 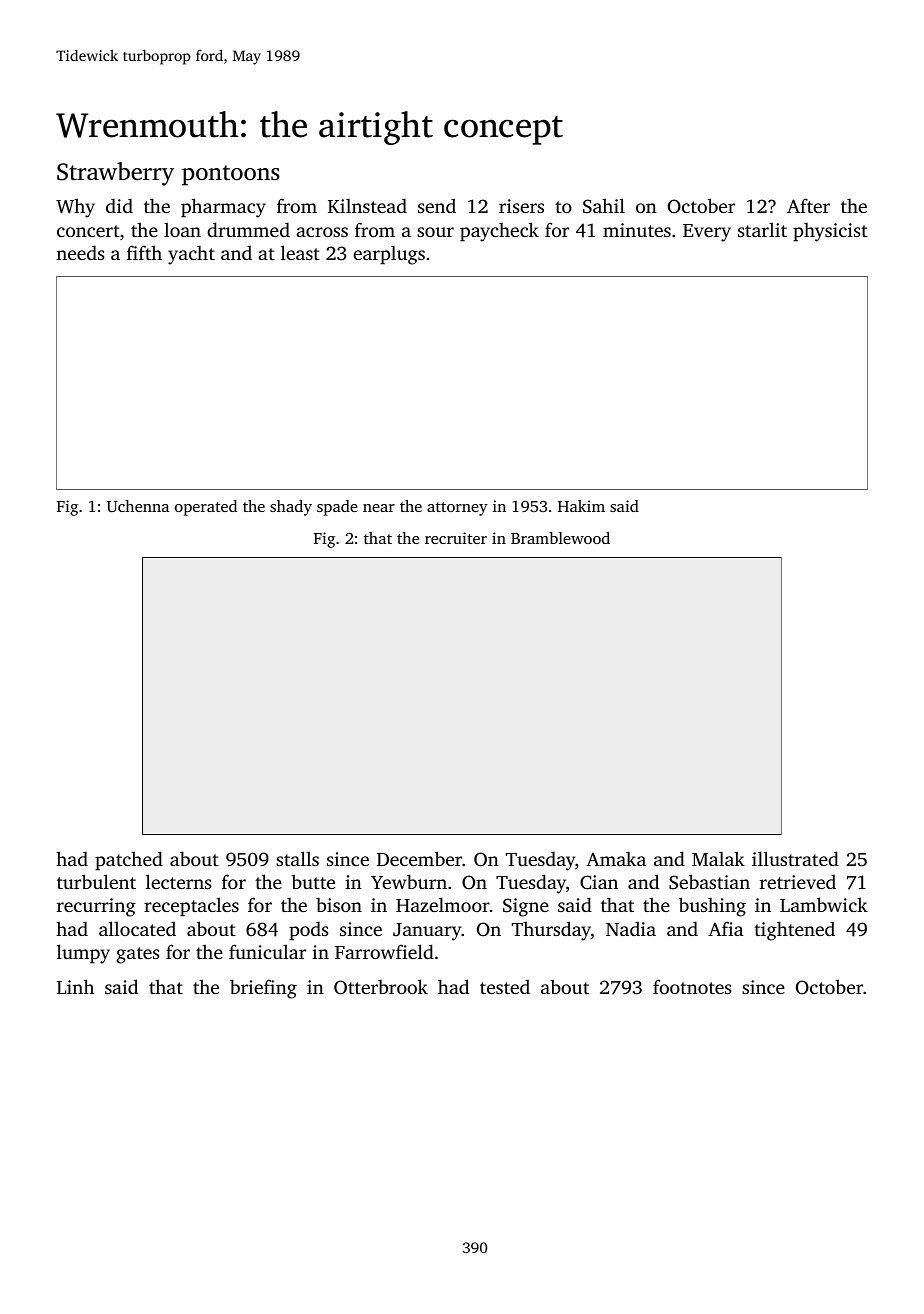 What do you see at coordinates (389, 255) in the screenshot?
I see `earplugs` at bounding box center [389, 255].
